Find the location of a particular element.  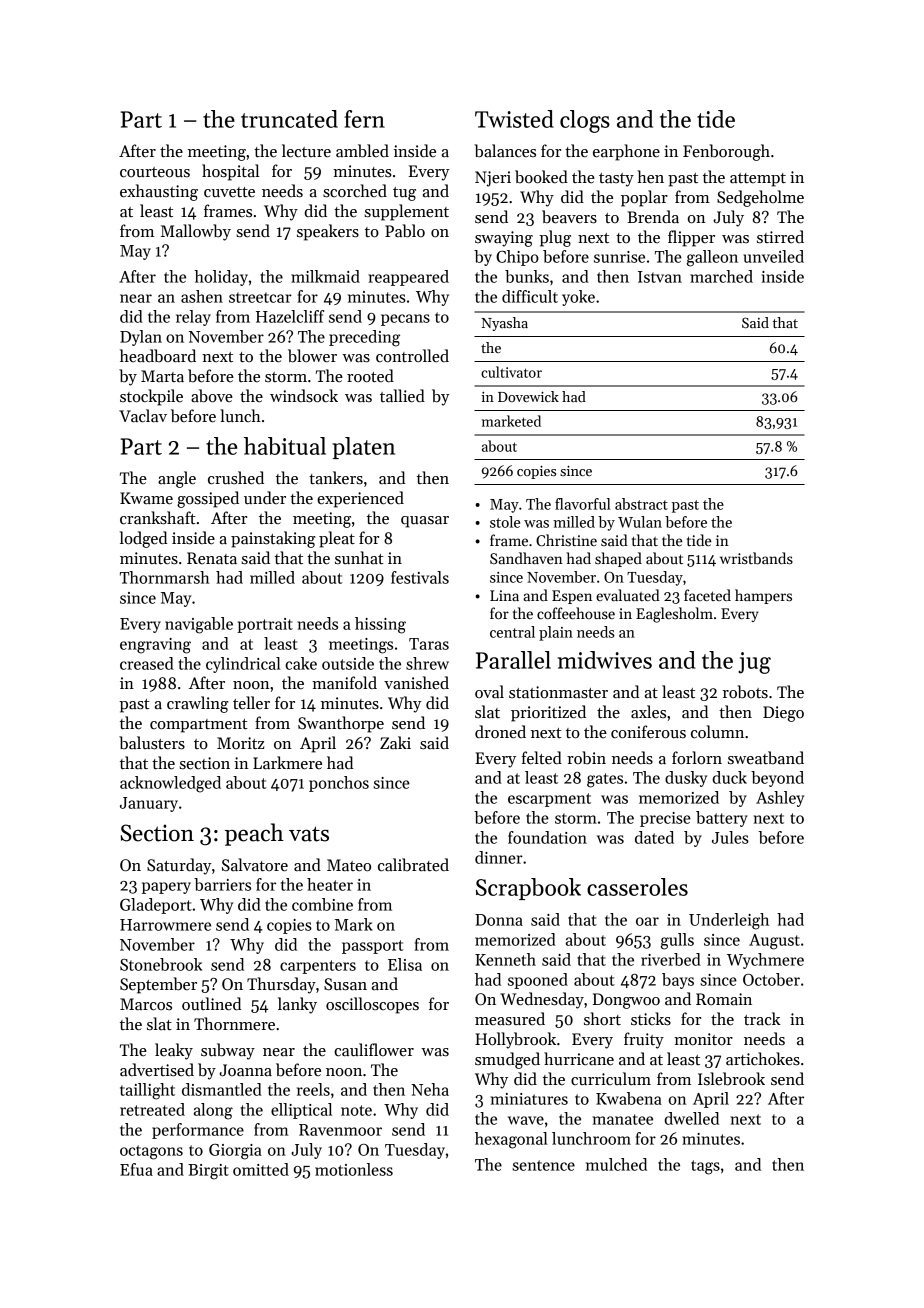

courteous is located at coordinates (155, 172).
